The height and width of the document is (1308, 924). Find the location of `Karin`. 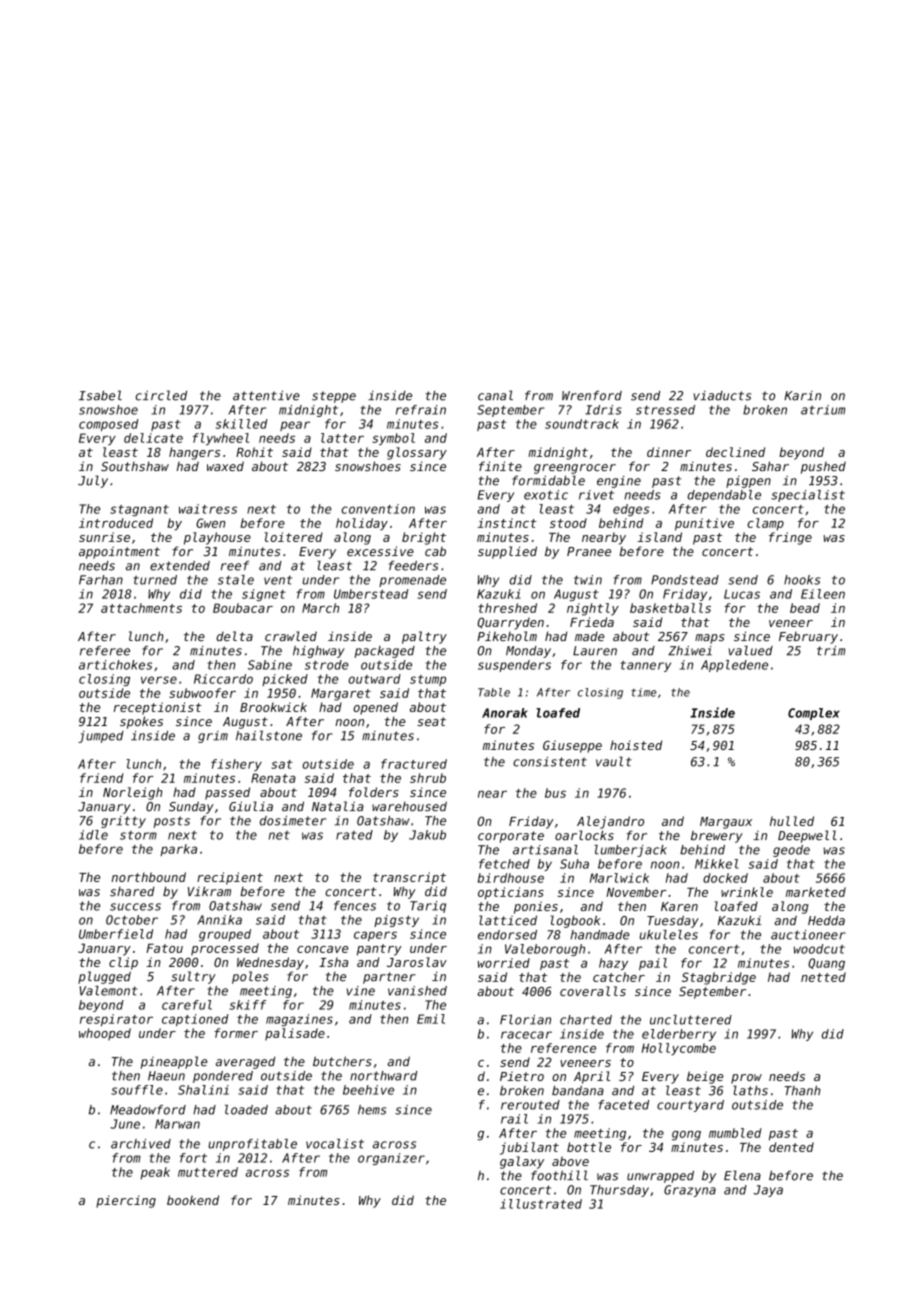

Karin is located at coordinates (802, 396).
